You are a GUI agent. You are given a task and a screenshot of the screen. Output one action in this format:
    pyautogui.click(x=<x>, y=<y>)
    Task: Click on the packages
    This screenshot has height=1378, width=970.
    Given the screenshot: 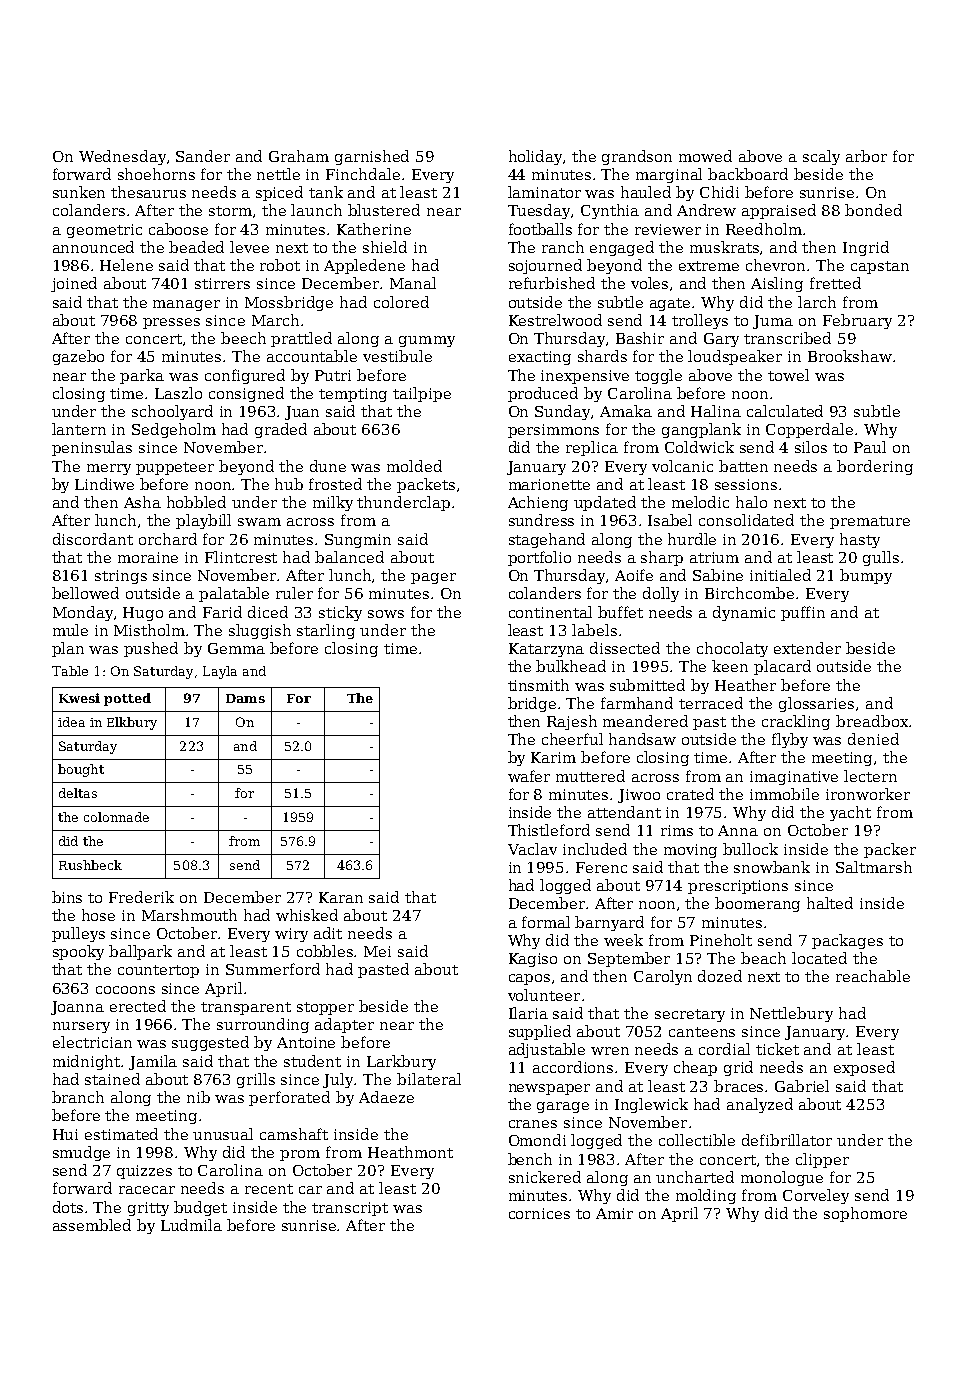 What is the action you would take?
    pyautogui.click(x=847, y=941)
